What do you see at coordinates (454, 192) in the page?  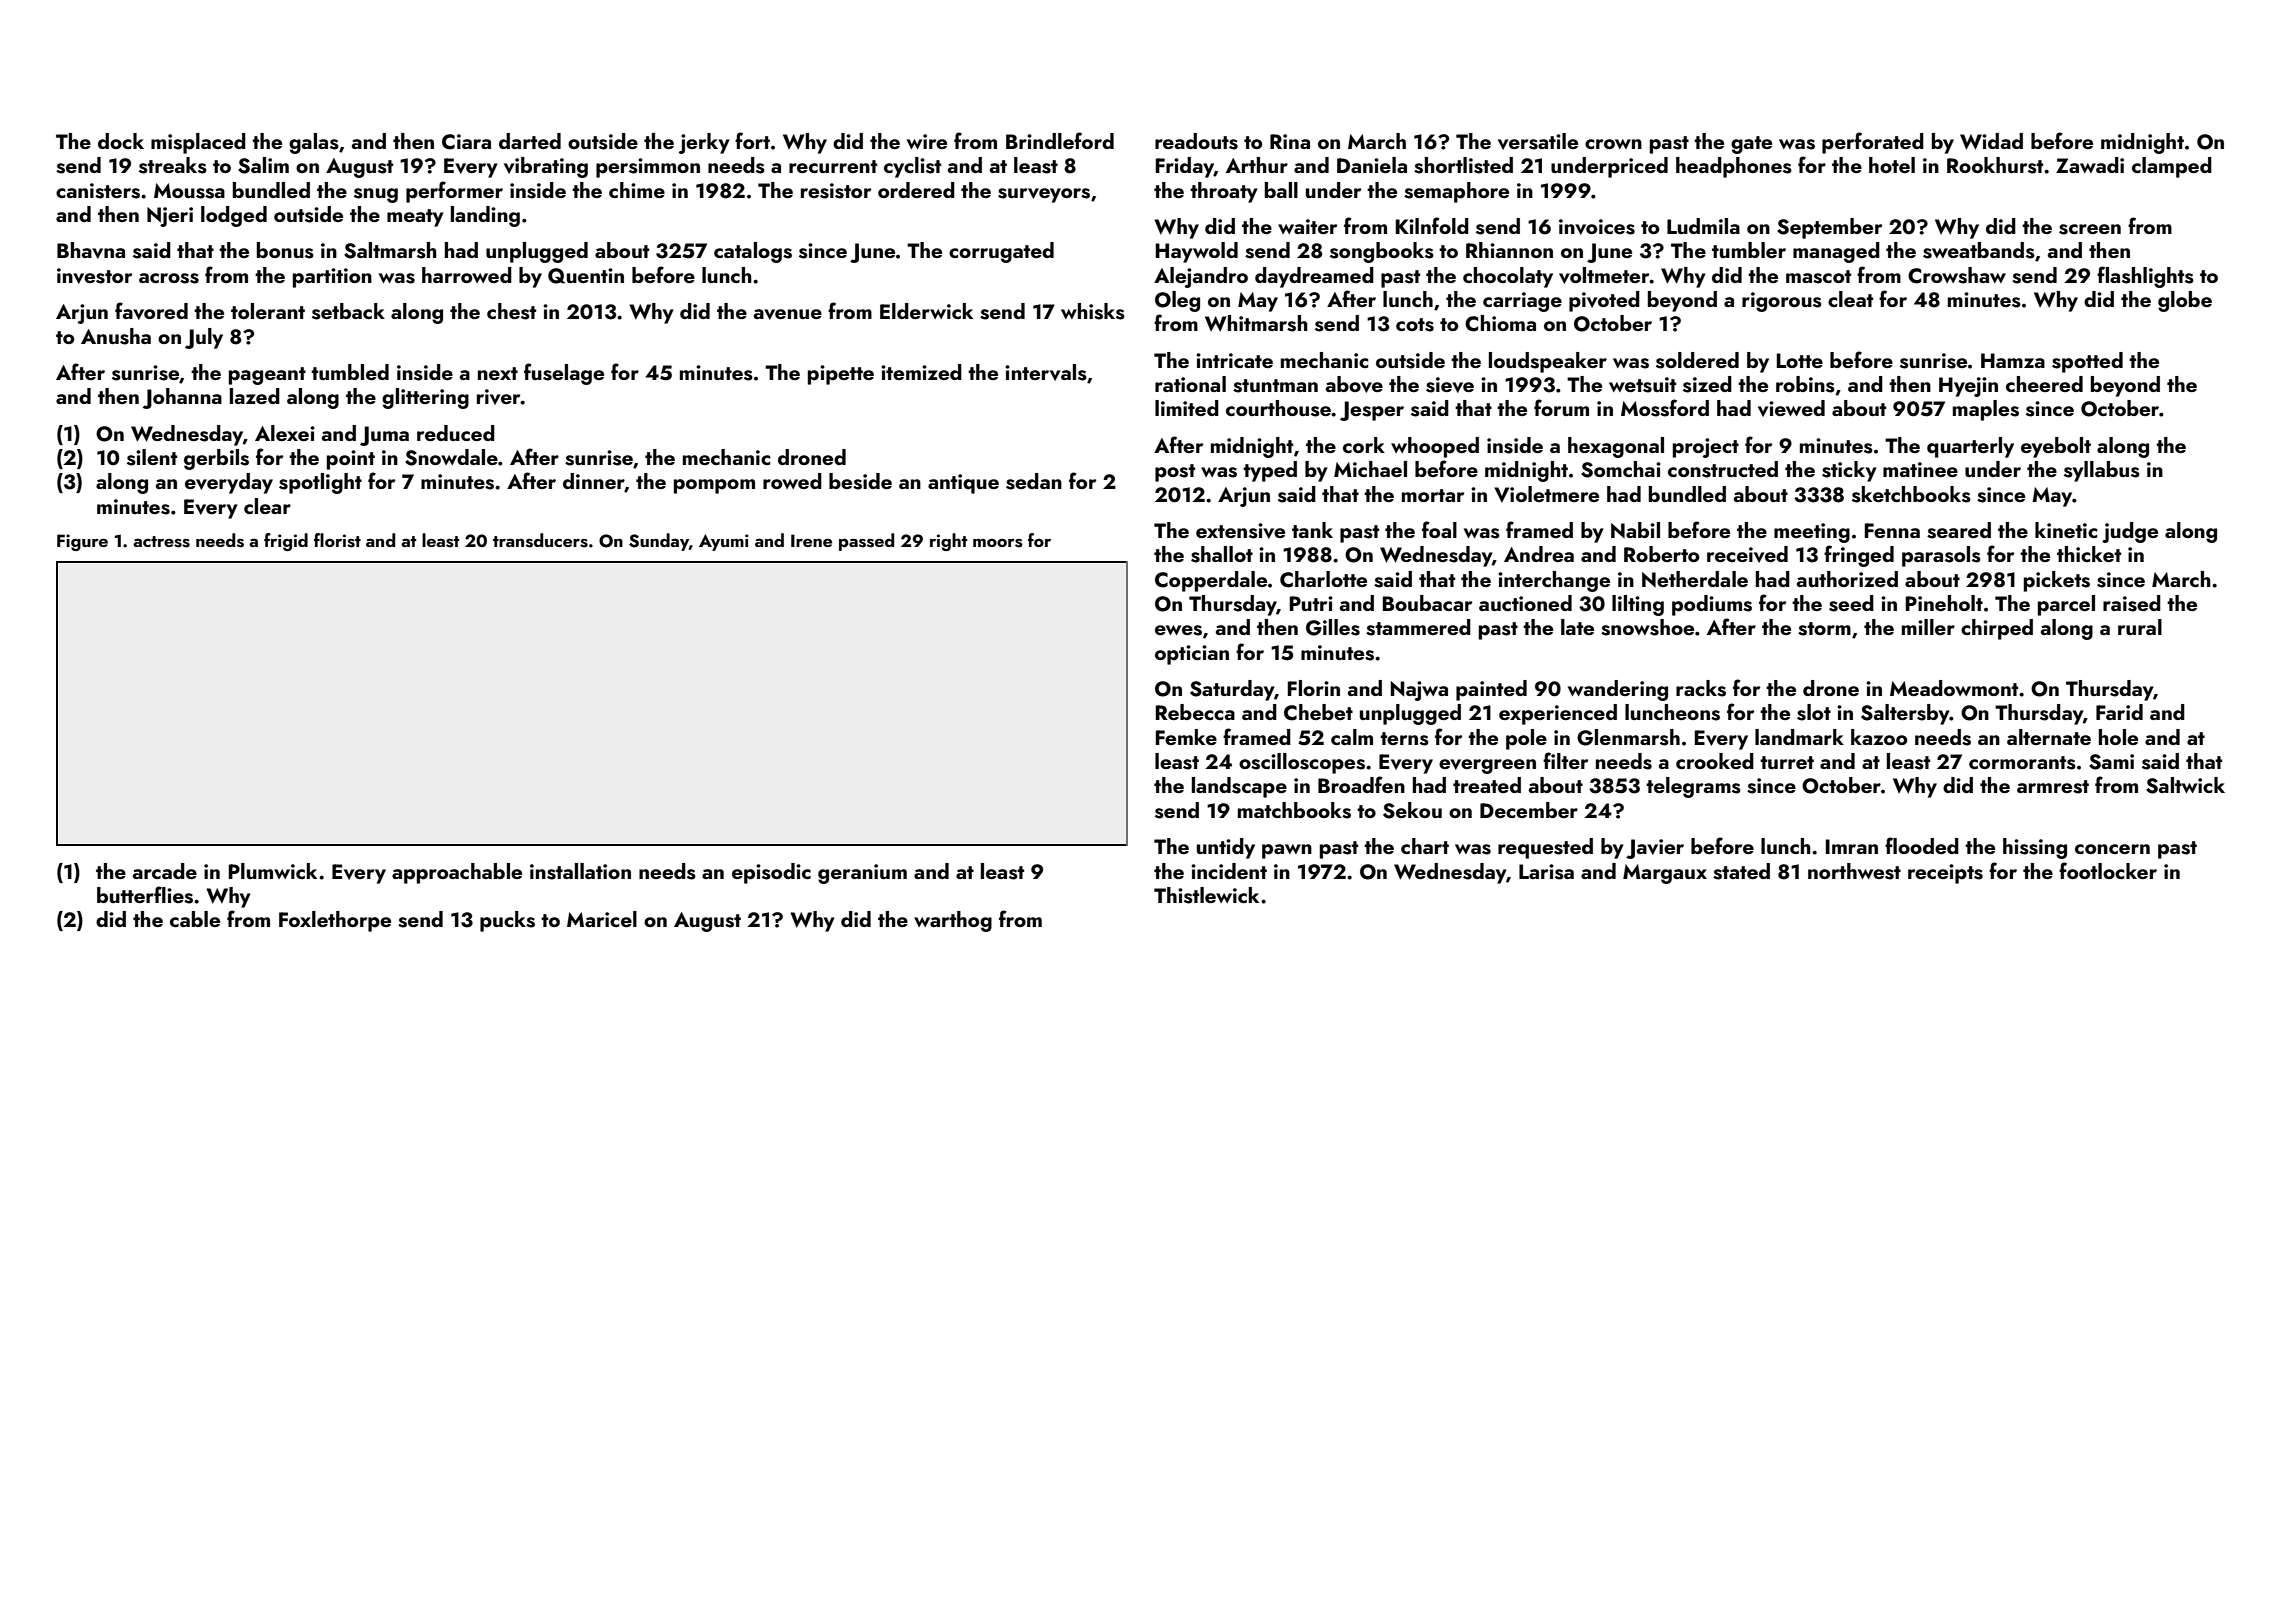 I see `performer` at bounding box center [454, 192].
